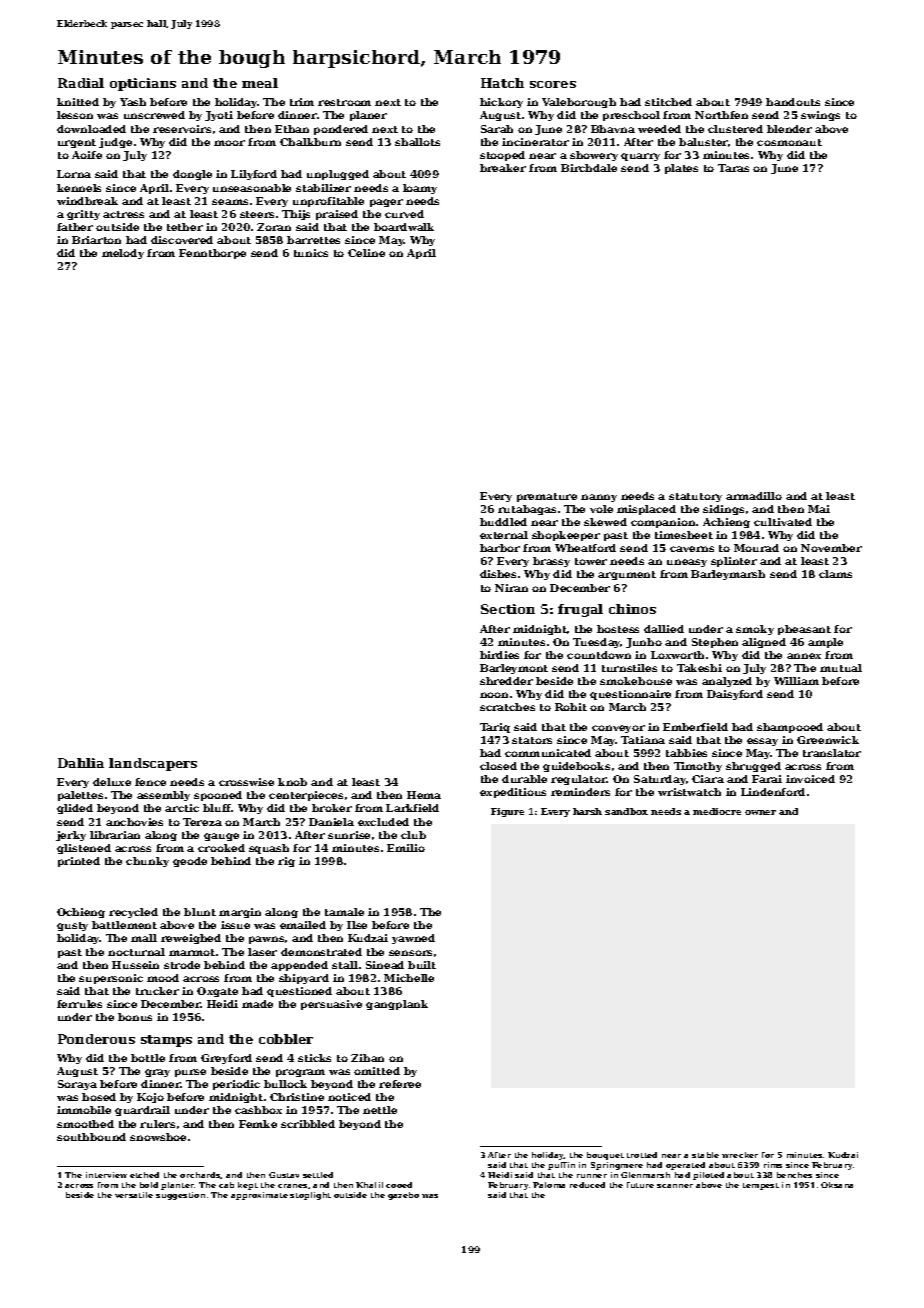  Describe the element at coordinates (500, 548) in the page. I see `harbor` at that location.
